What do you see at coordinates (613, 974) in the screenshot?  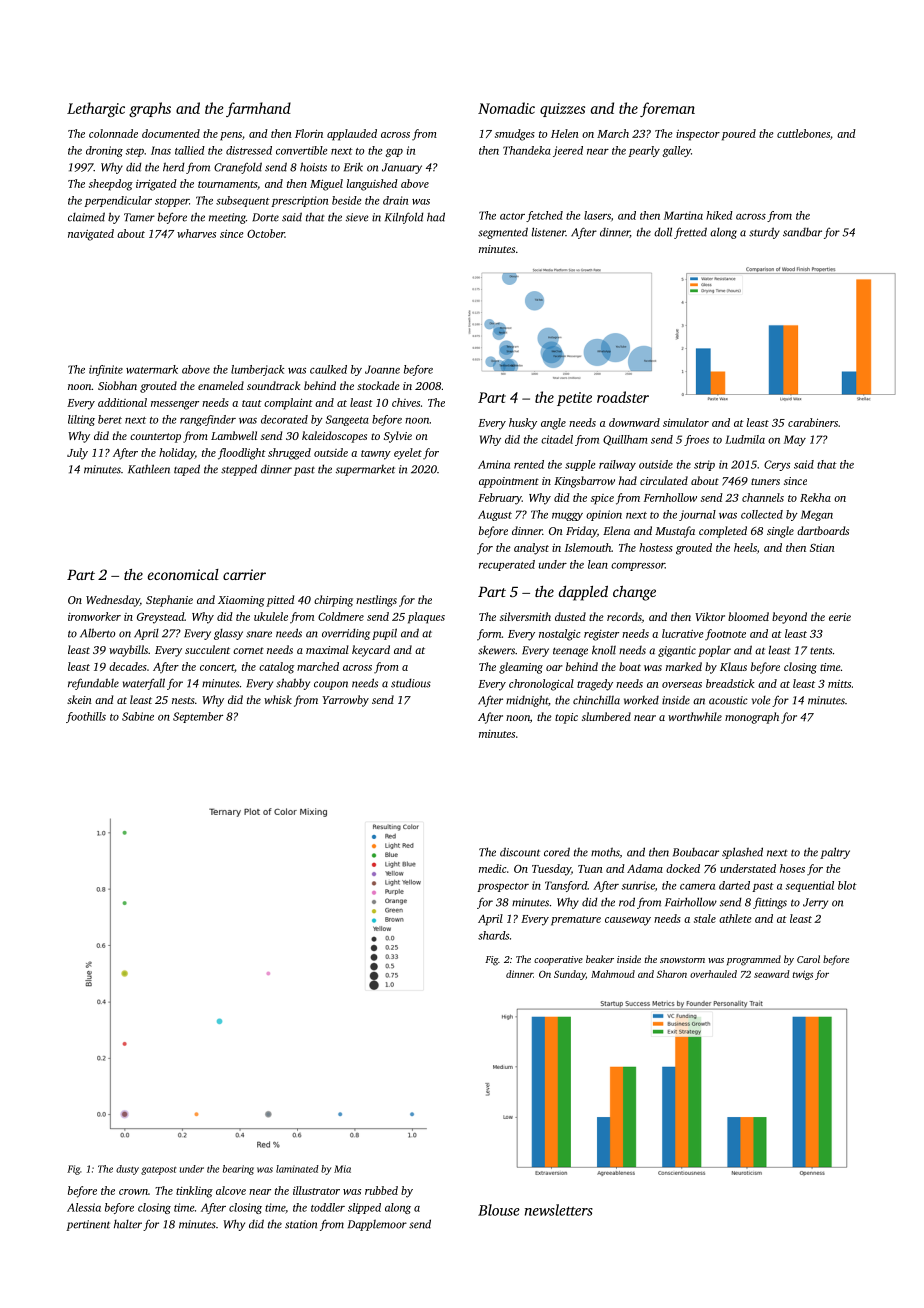 I see `Mahmoud` at bounding box center [613, 974].
